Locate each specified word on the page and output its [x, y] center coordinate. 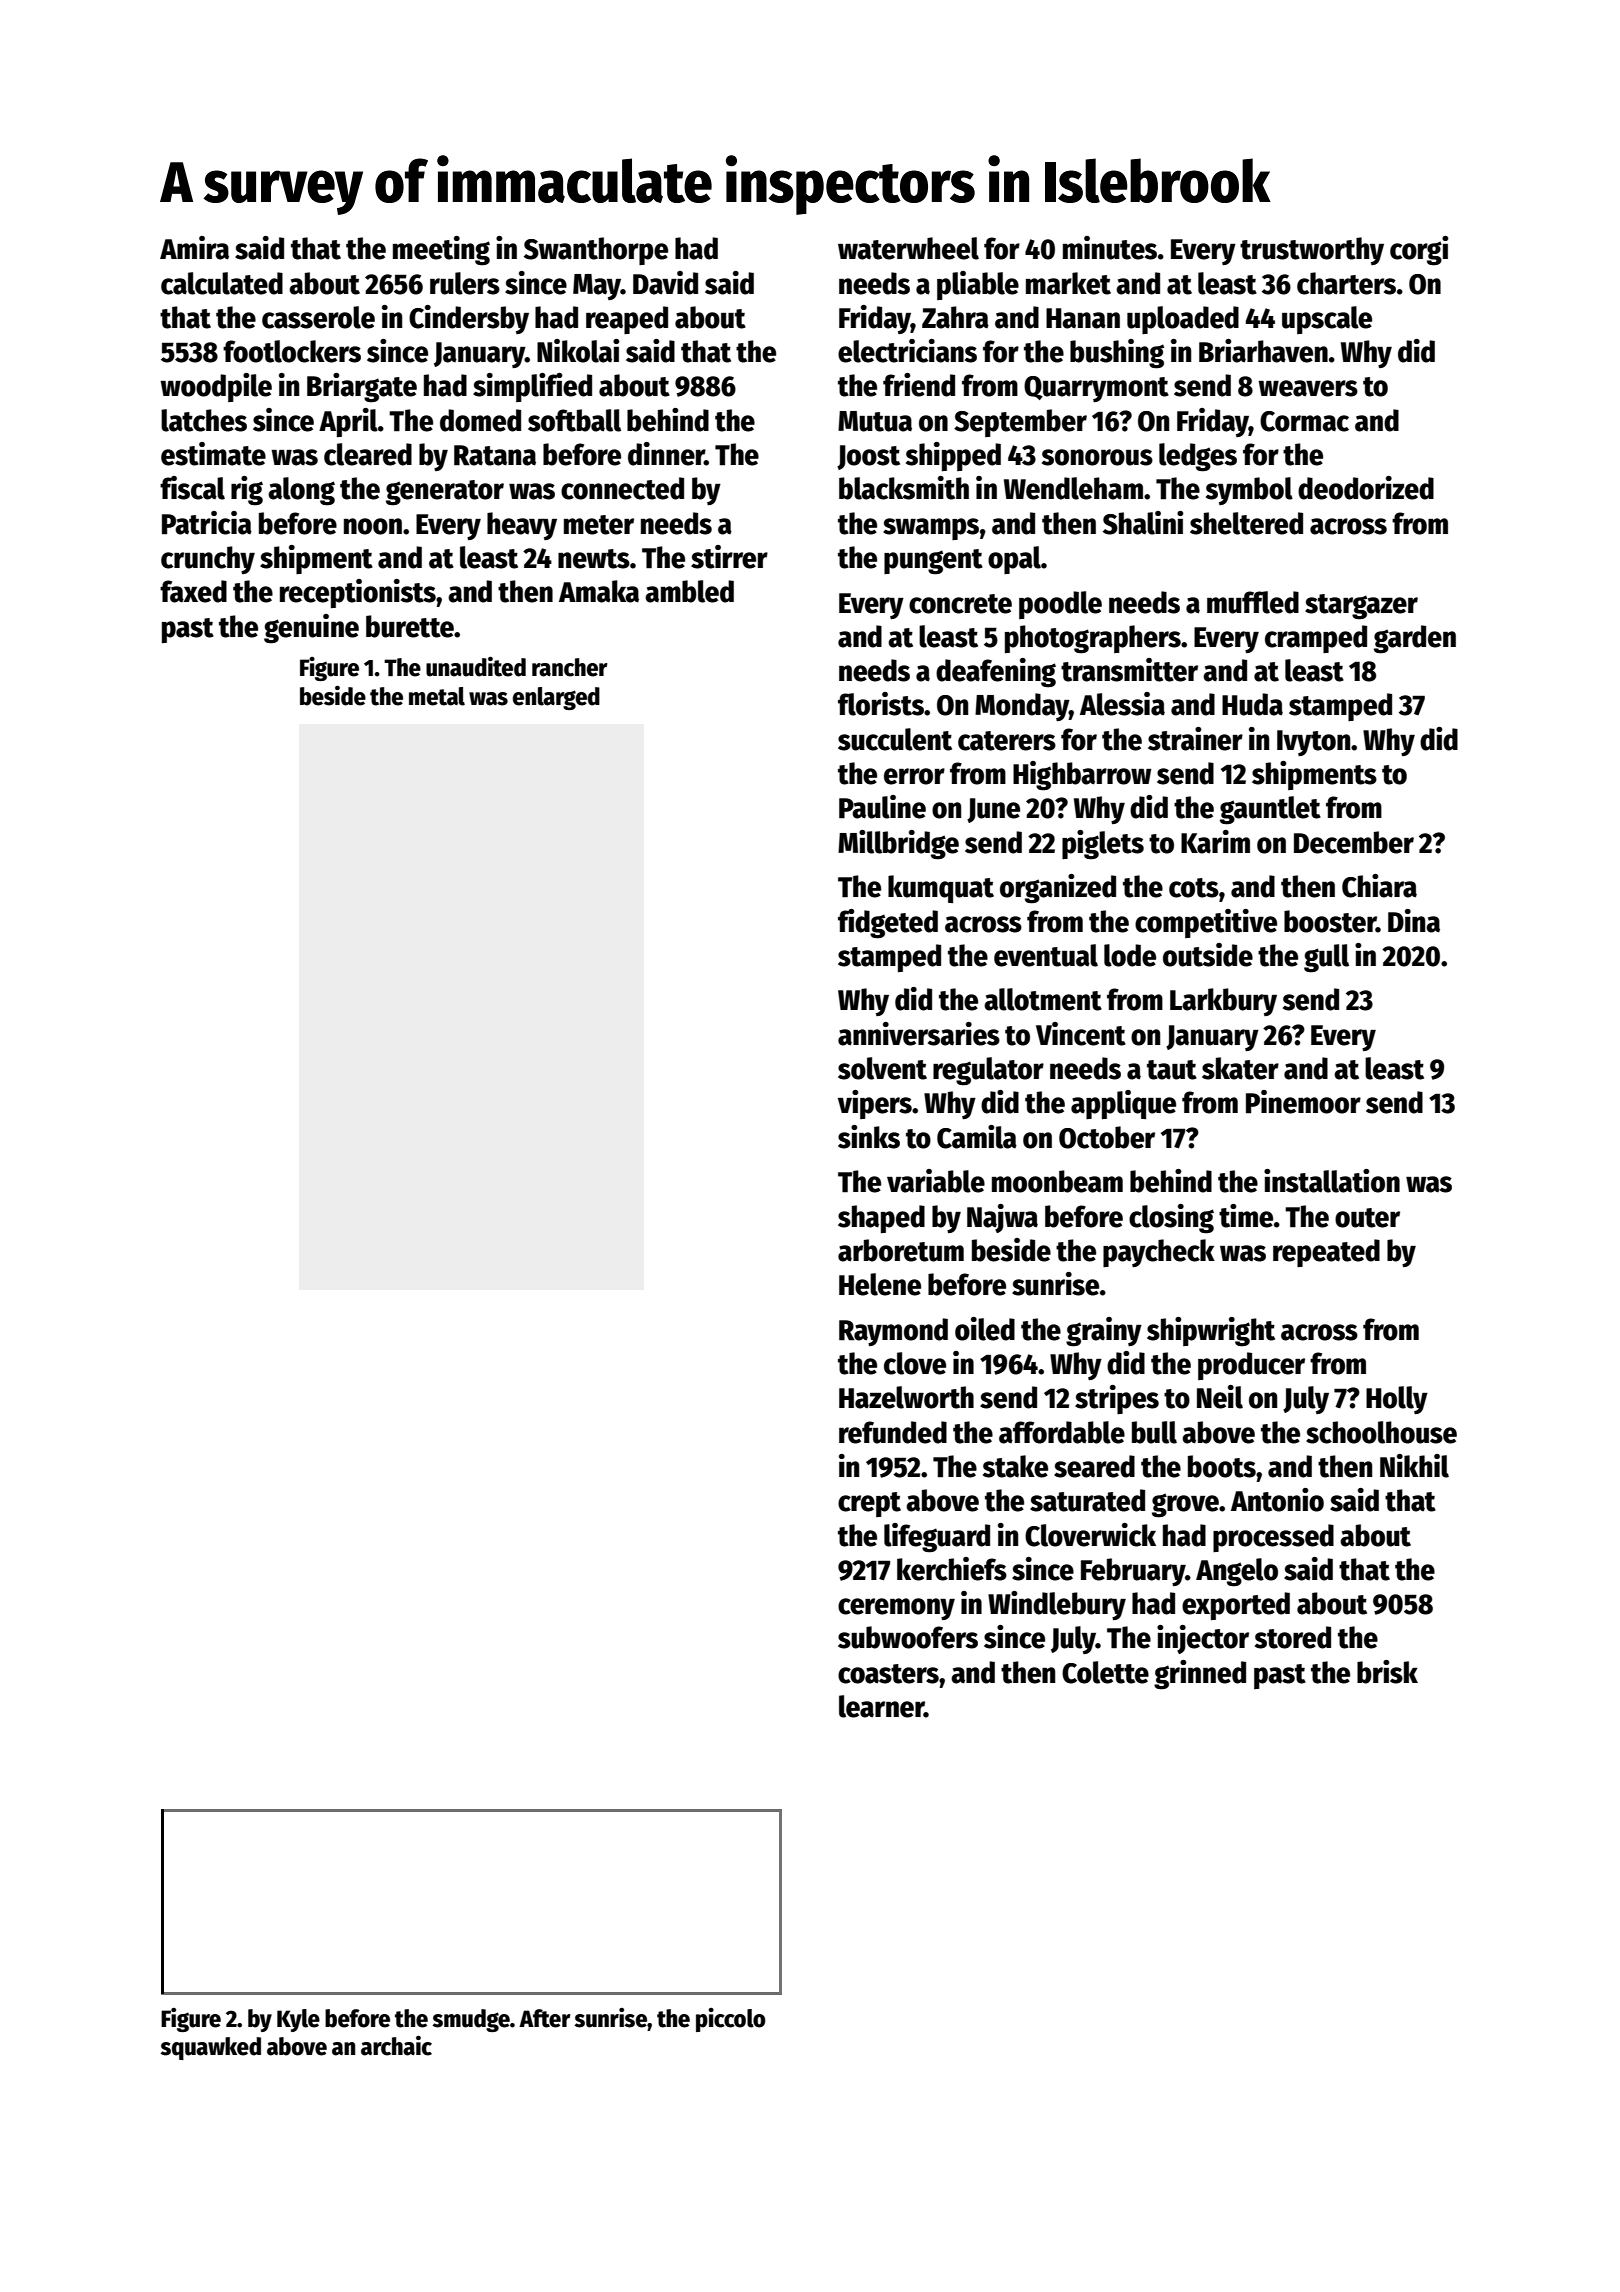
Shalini [1143, 523]
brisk [1387, 1672]
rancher [570, 667]
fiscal [192, 488]
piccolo [731, 2020]
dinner [666, 454]
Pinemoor [1303, 1102]
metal [437, 696]
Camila [977, 1137]
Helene [880, 1284]
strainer [1195, 739]
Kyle [298, 2020]
